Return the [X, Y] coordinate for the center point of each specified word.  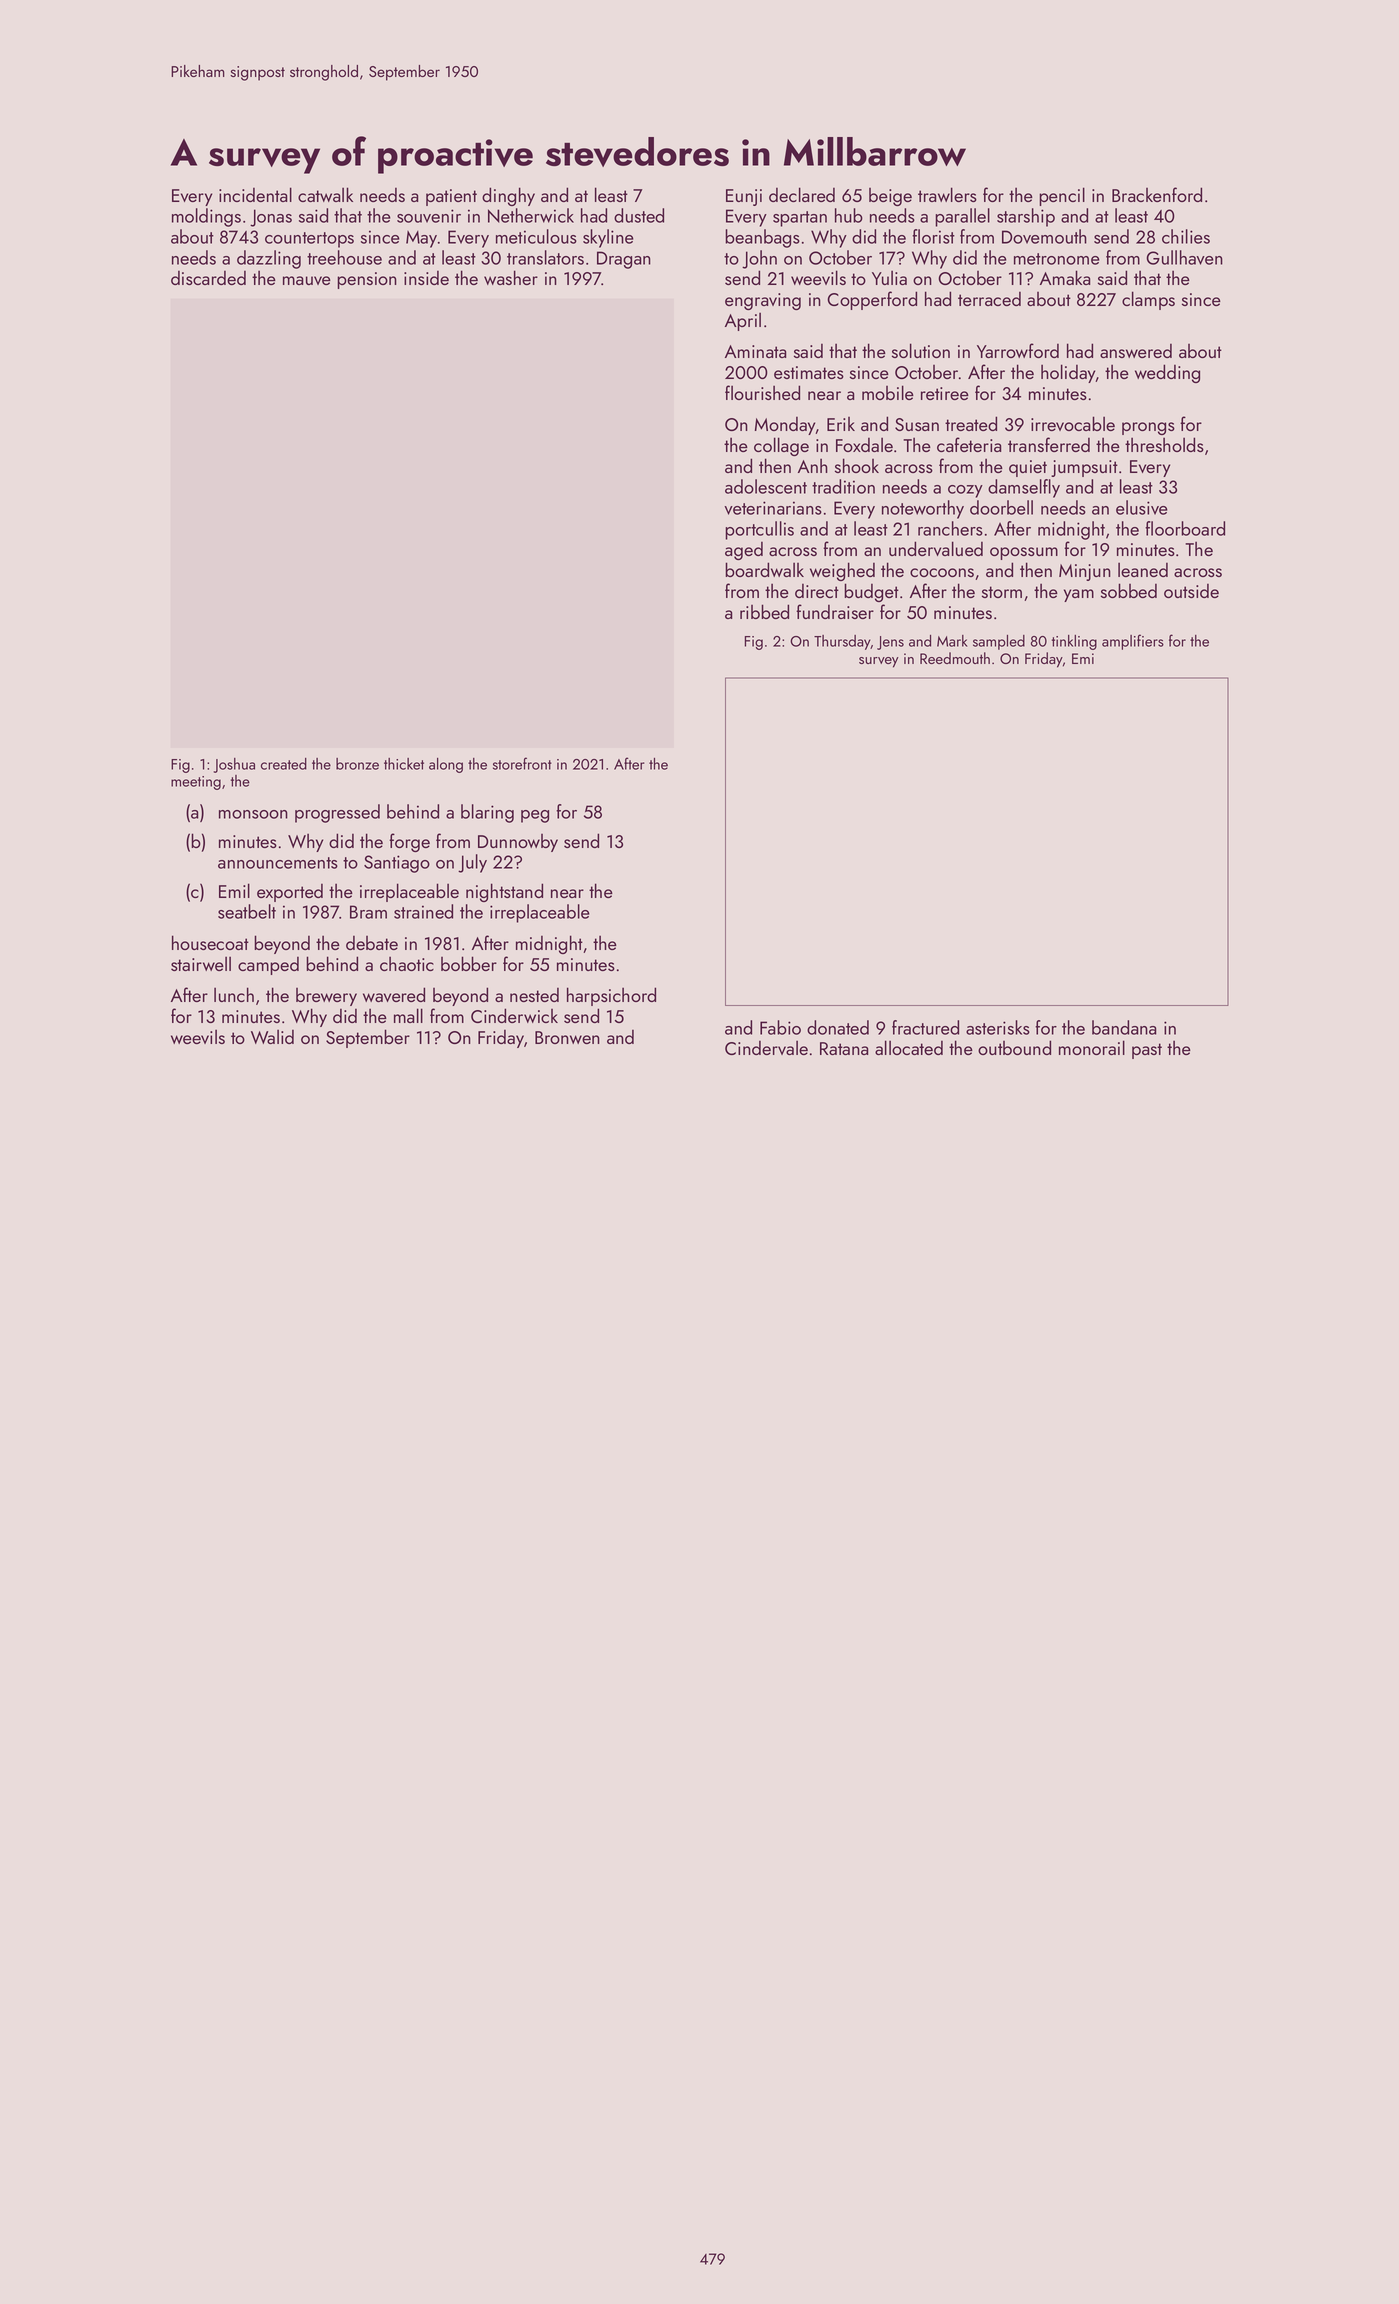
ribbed [764, 611]
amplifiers [1133, 642]
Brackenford [1157, 194]
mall [408, 1015]
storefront [522, 763]
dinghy [508, 196]
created [284, 764]
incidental [255, 194]
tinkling [1074, 642]
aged [744, 551]
